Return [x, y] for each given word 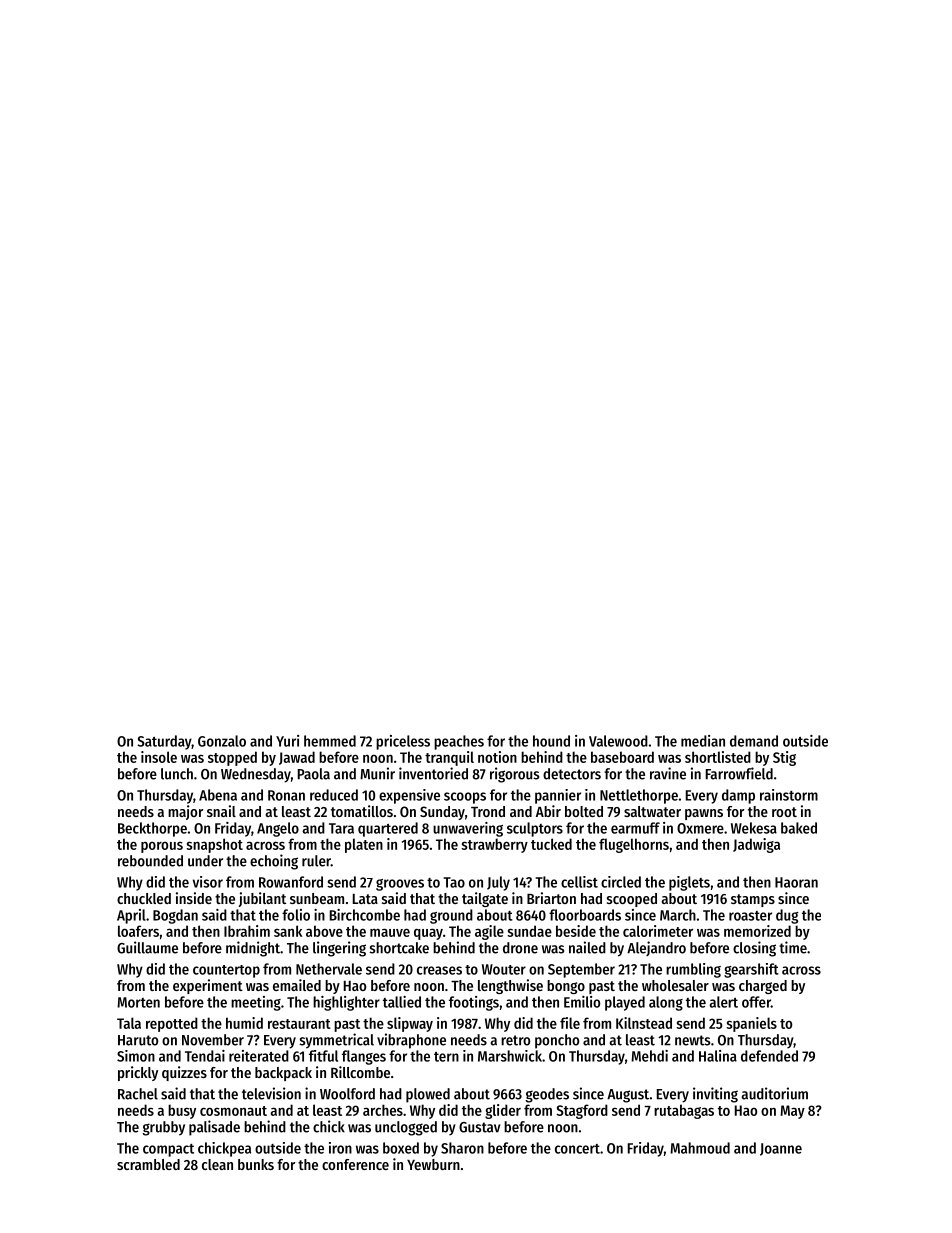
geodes [547, 1095]
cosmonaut [233, 1111]
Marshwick [510, 1056]
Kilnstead [644, 1023]
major [185, 812]
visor [208, 882]
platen [364, 845]
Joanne [781, 1149]
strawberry [494, 845]
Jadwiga [756, 845]
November [213, 1040]
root [784, 812]
